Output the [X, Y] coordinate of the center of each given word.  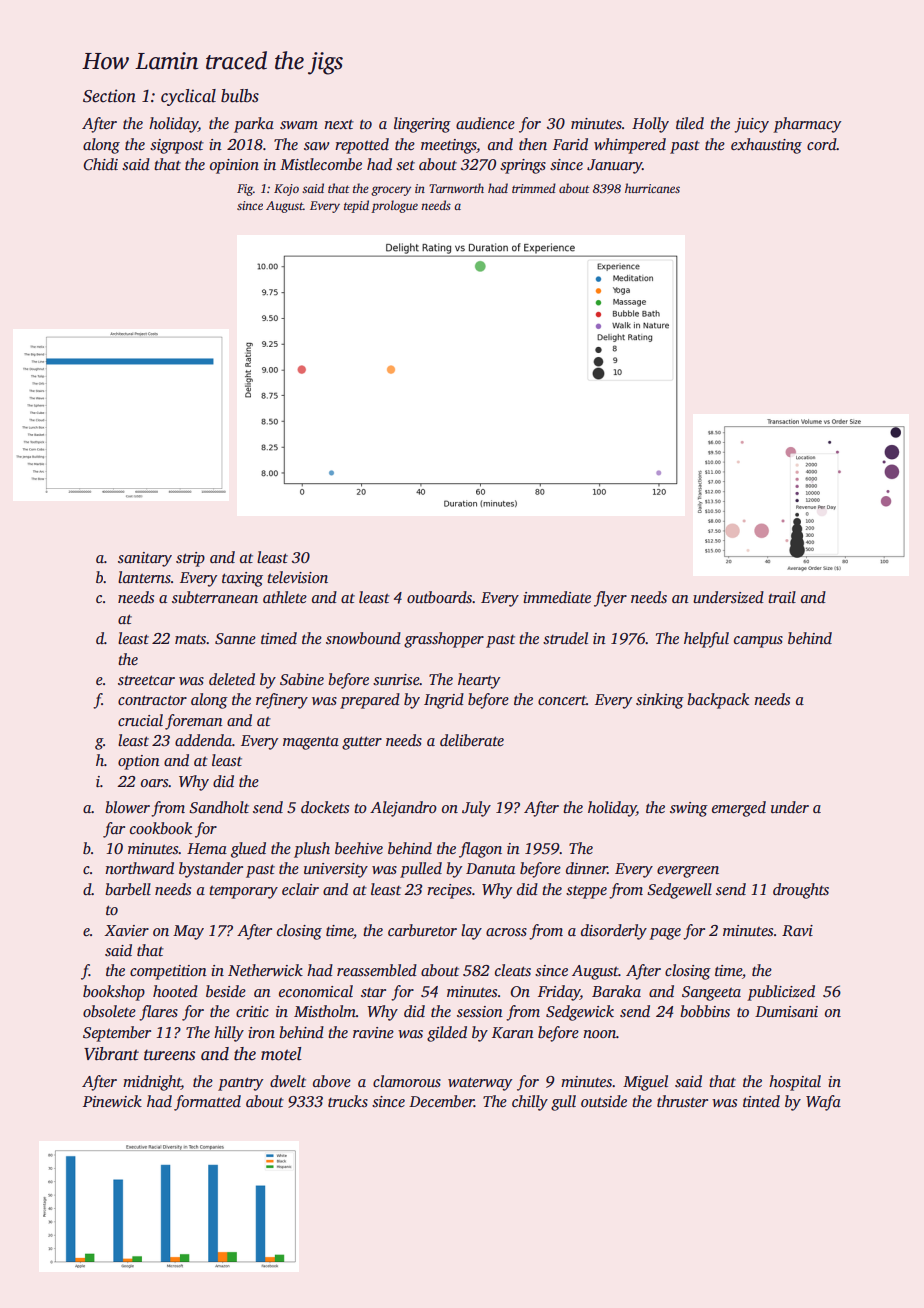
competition [168, 972]
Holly [650, 125]
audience [485, 123]
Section [109, 96]
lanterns [144, 577]
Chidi [100, 164]
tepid [356, 206]
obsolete [109, 1011]
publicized [781, 993]
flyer [610, 599]
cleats [513, 970]
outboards [439, 597]
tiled [690, 123]
